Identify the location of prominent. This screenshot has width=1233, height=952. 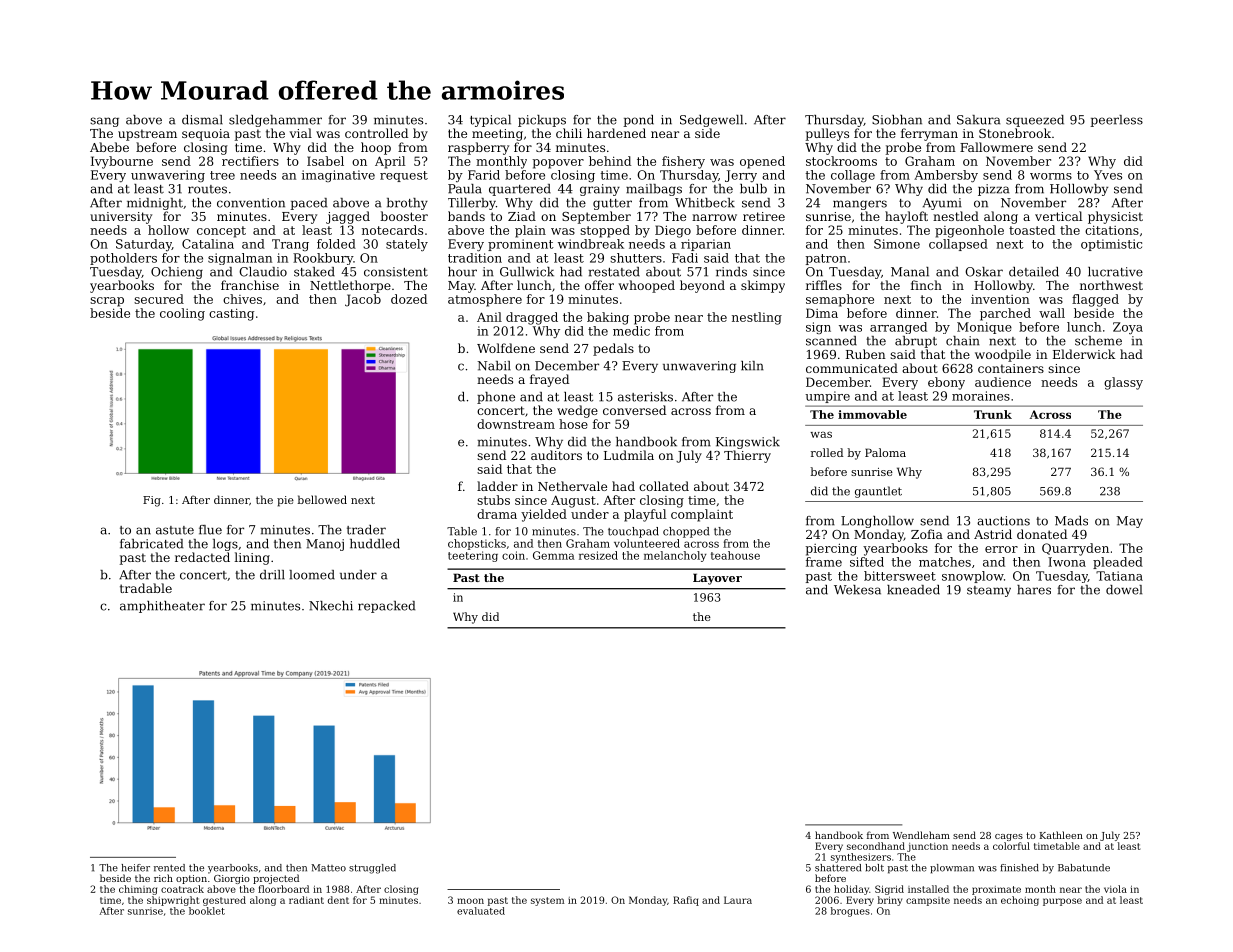
(521, 245).
